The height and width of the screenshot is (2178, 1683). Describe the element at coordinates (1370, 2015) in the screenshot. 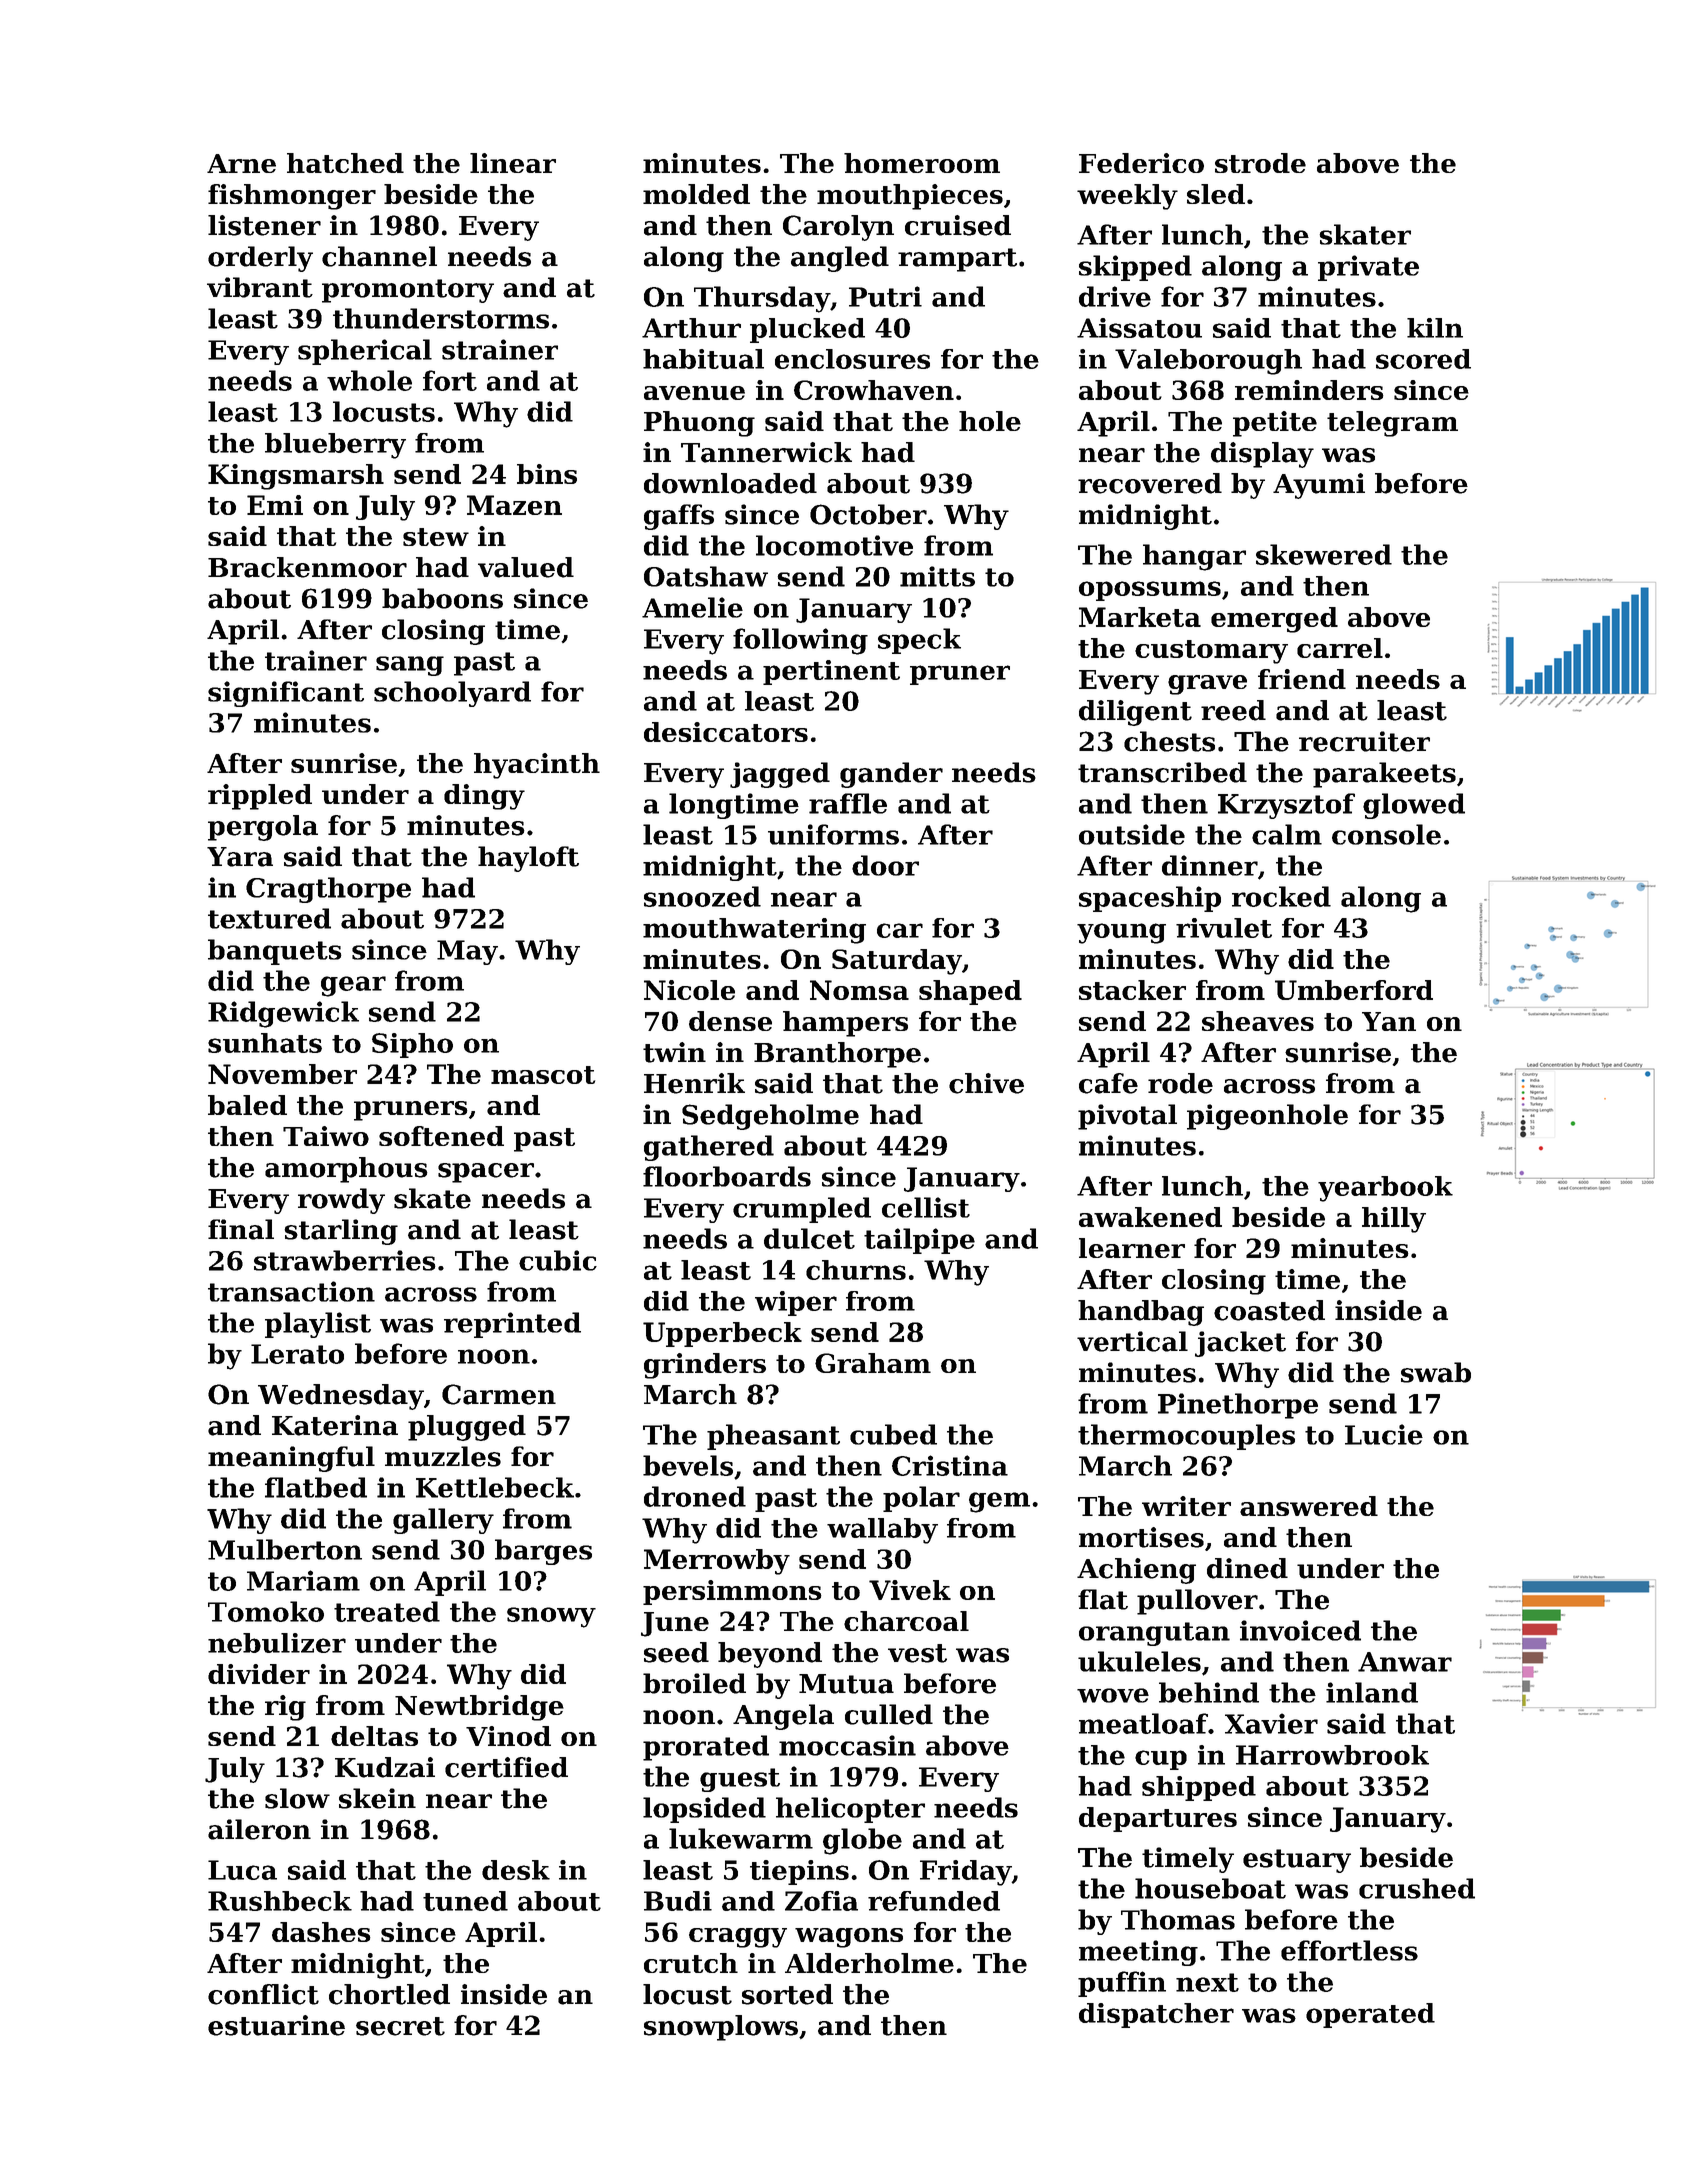

I see `operated` at that location.
